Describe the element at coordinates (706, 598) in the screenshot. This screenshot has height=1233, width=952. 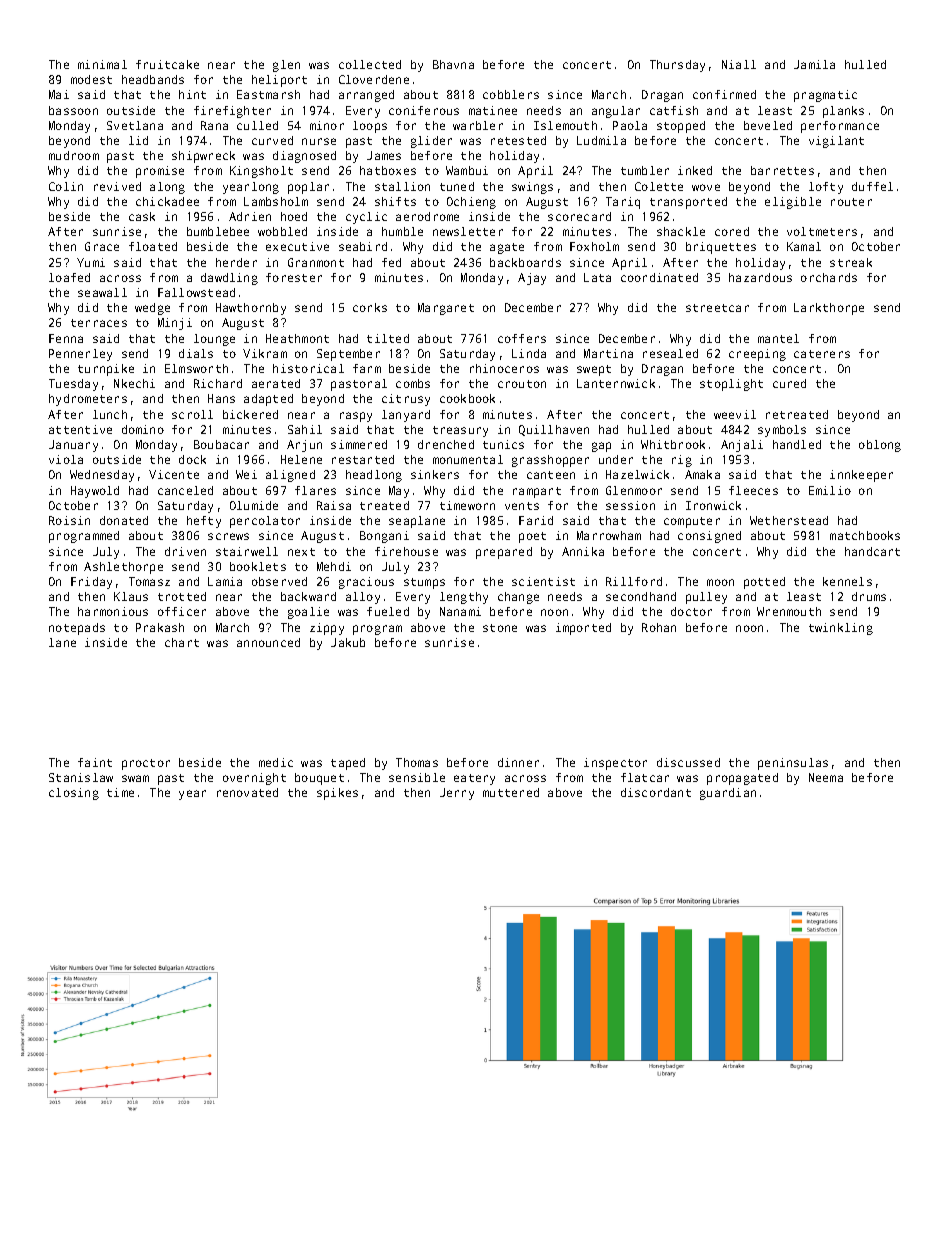
I see `pulley` at that location.
